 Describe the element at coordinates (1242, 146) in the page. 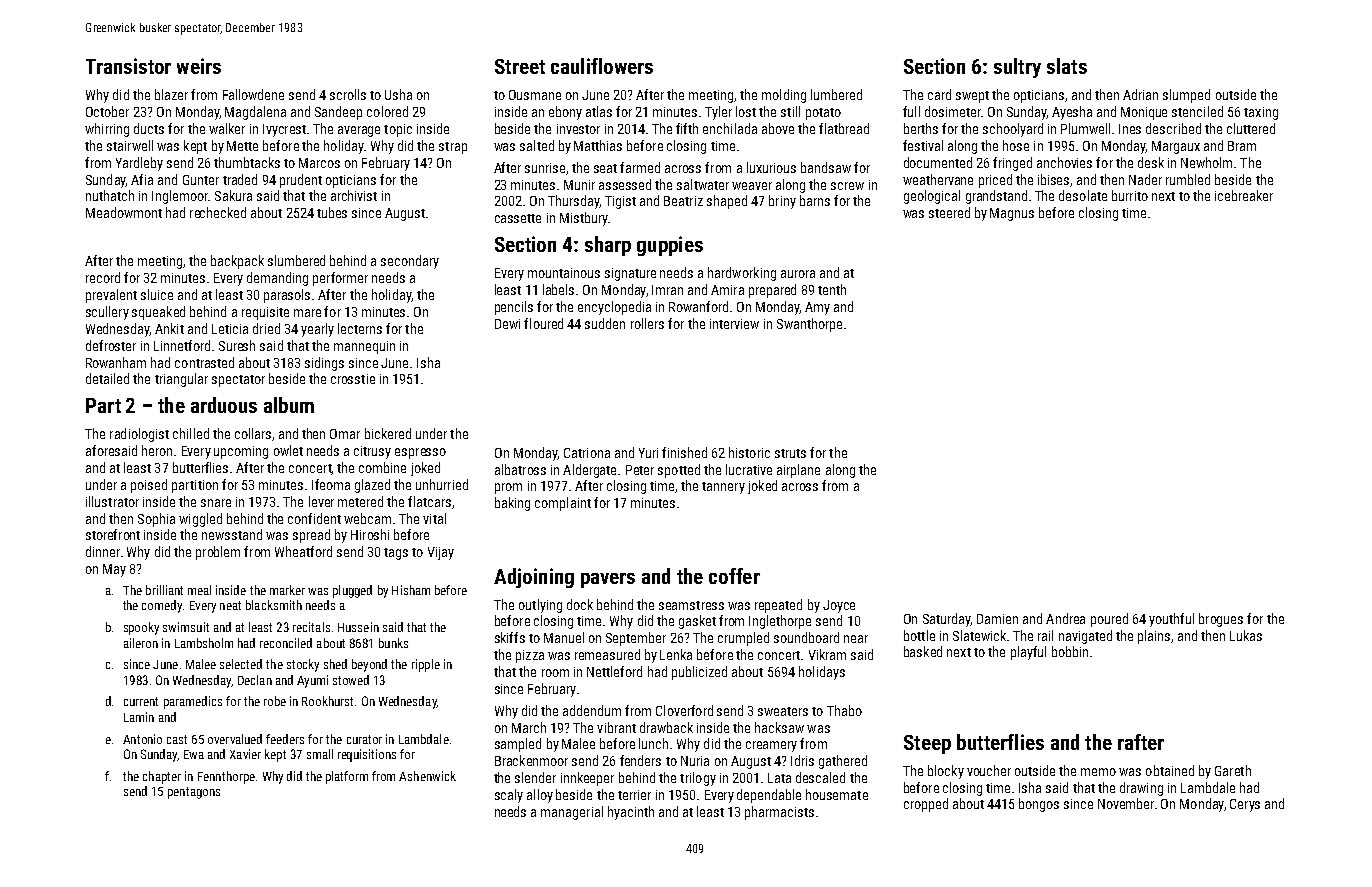

I see `Bram` at that location.
